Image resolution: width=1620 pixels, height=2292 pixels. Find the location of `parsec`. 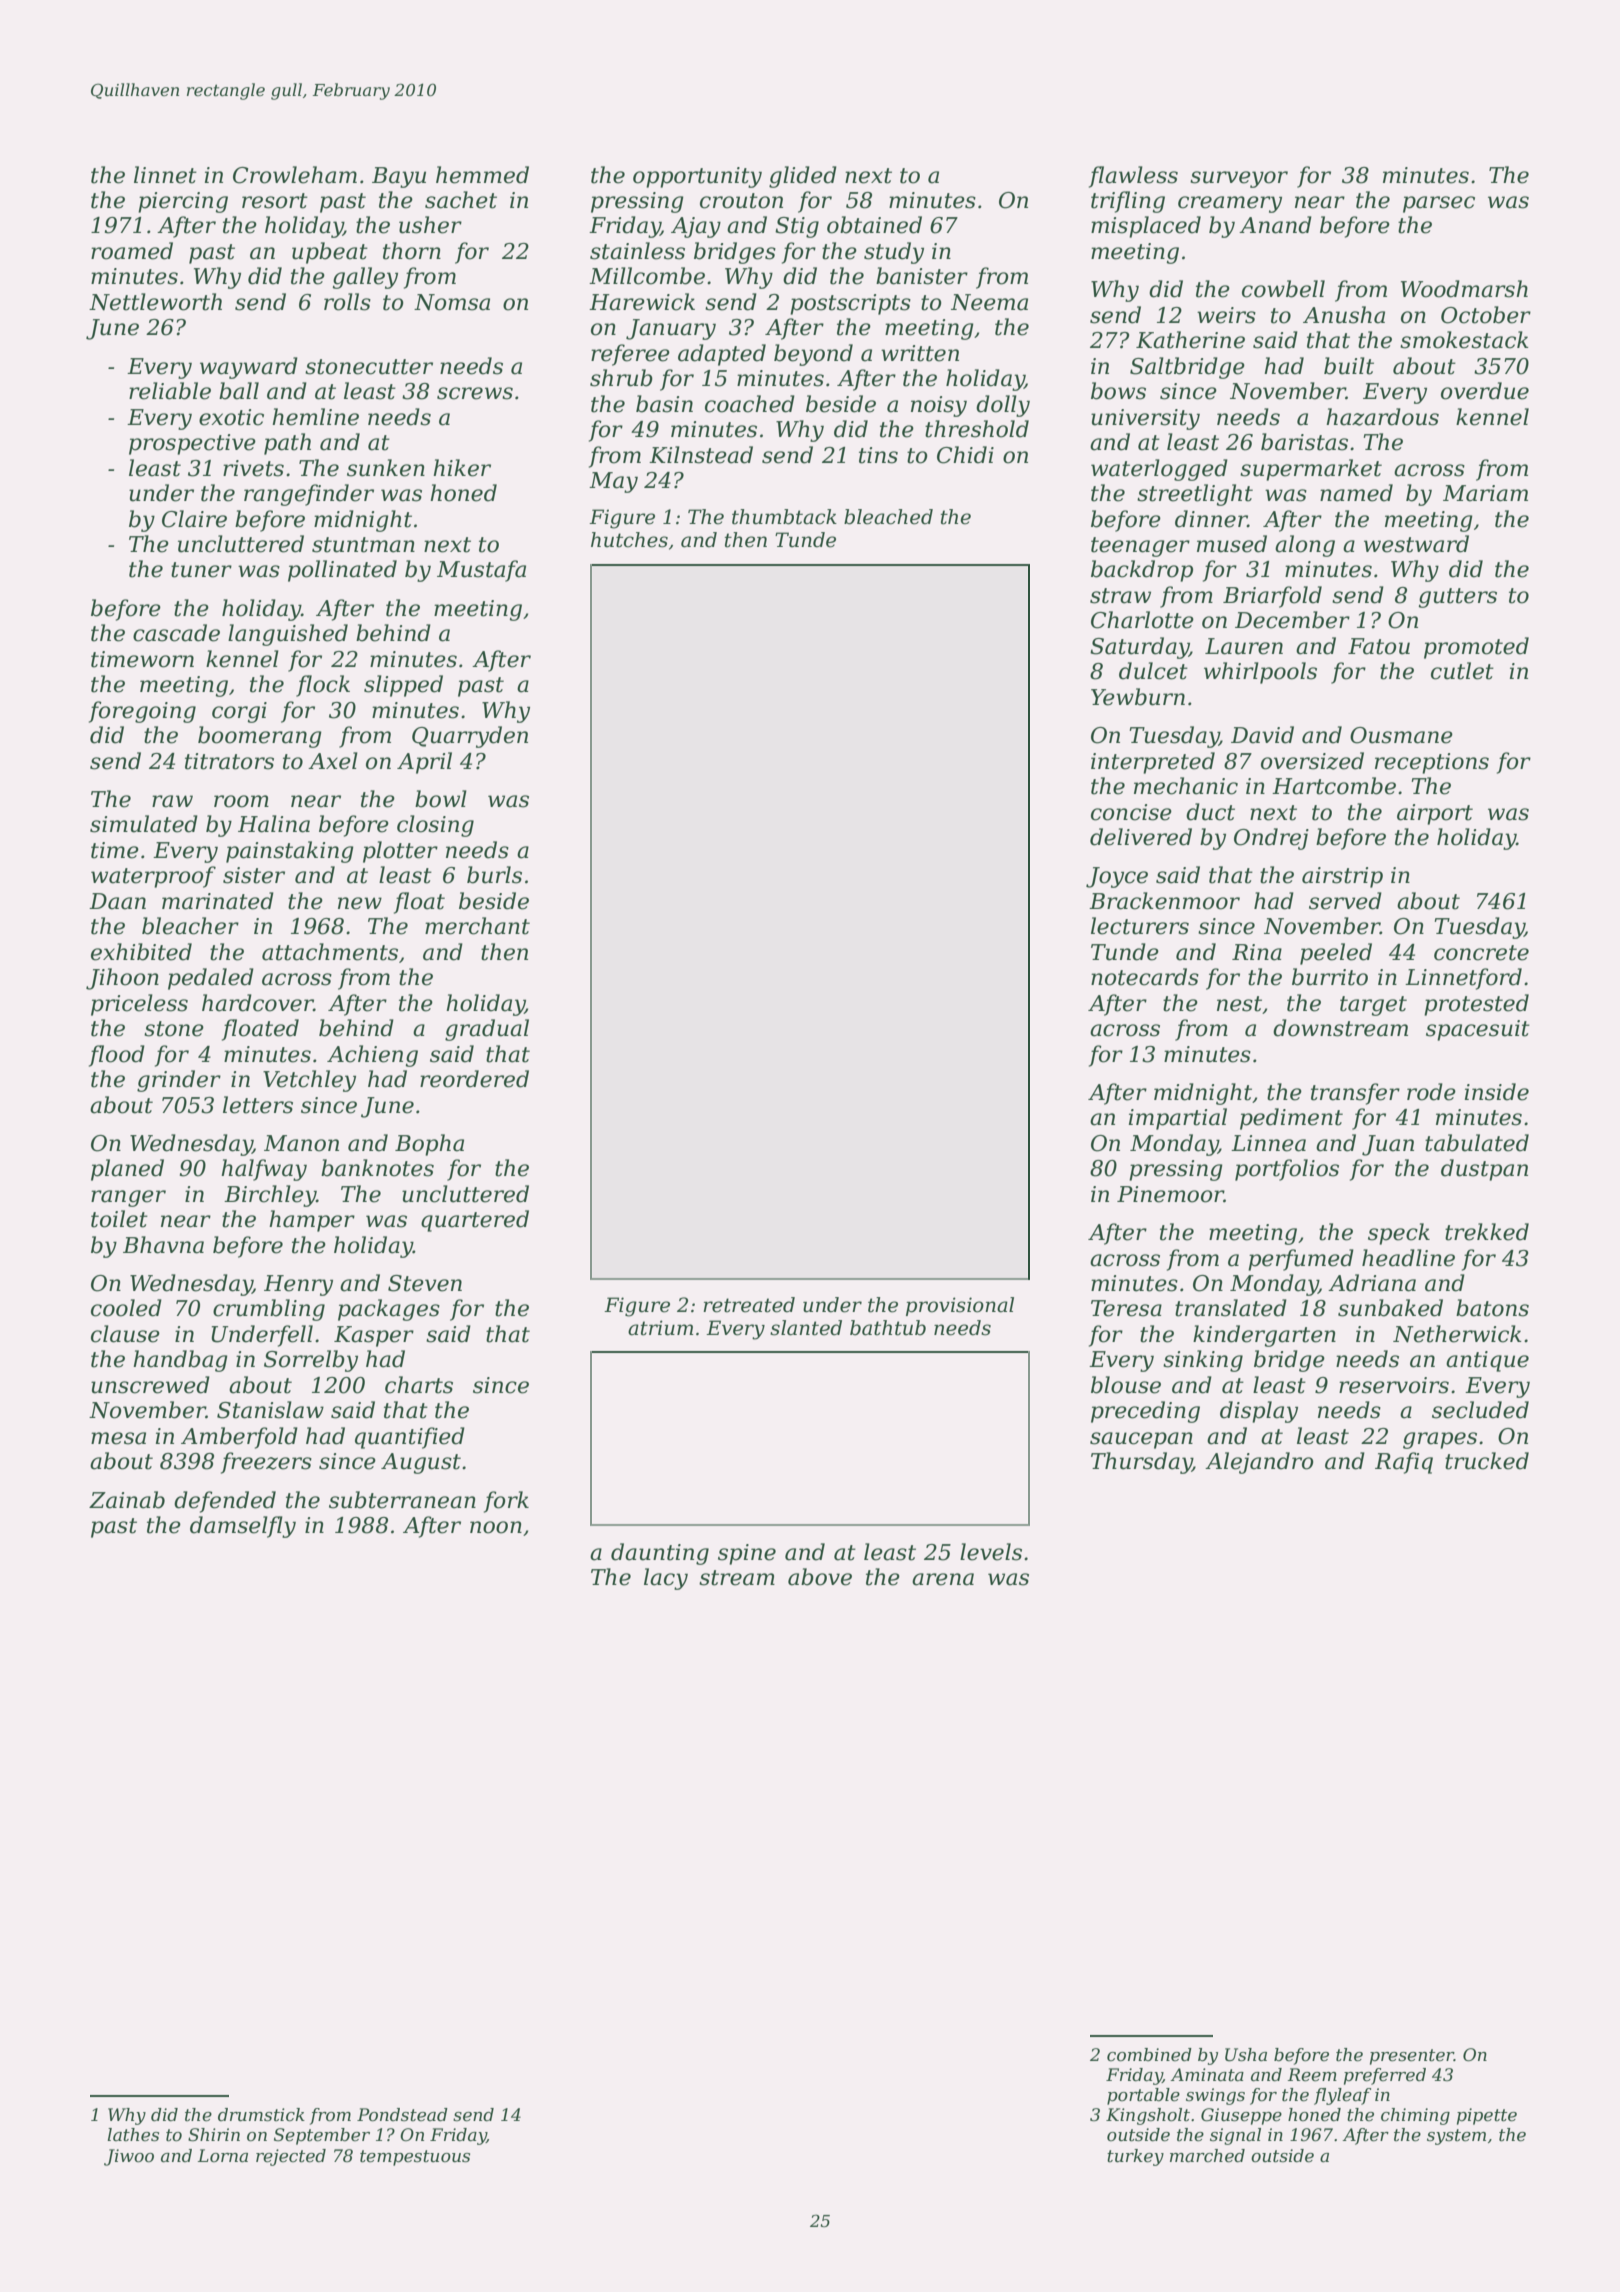

parsec is located at coordinates (1439, 204).
